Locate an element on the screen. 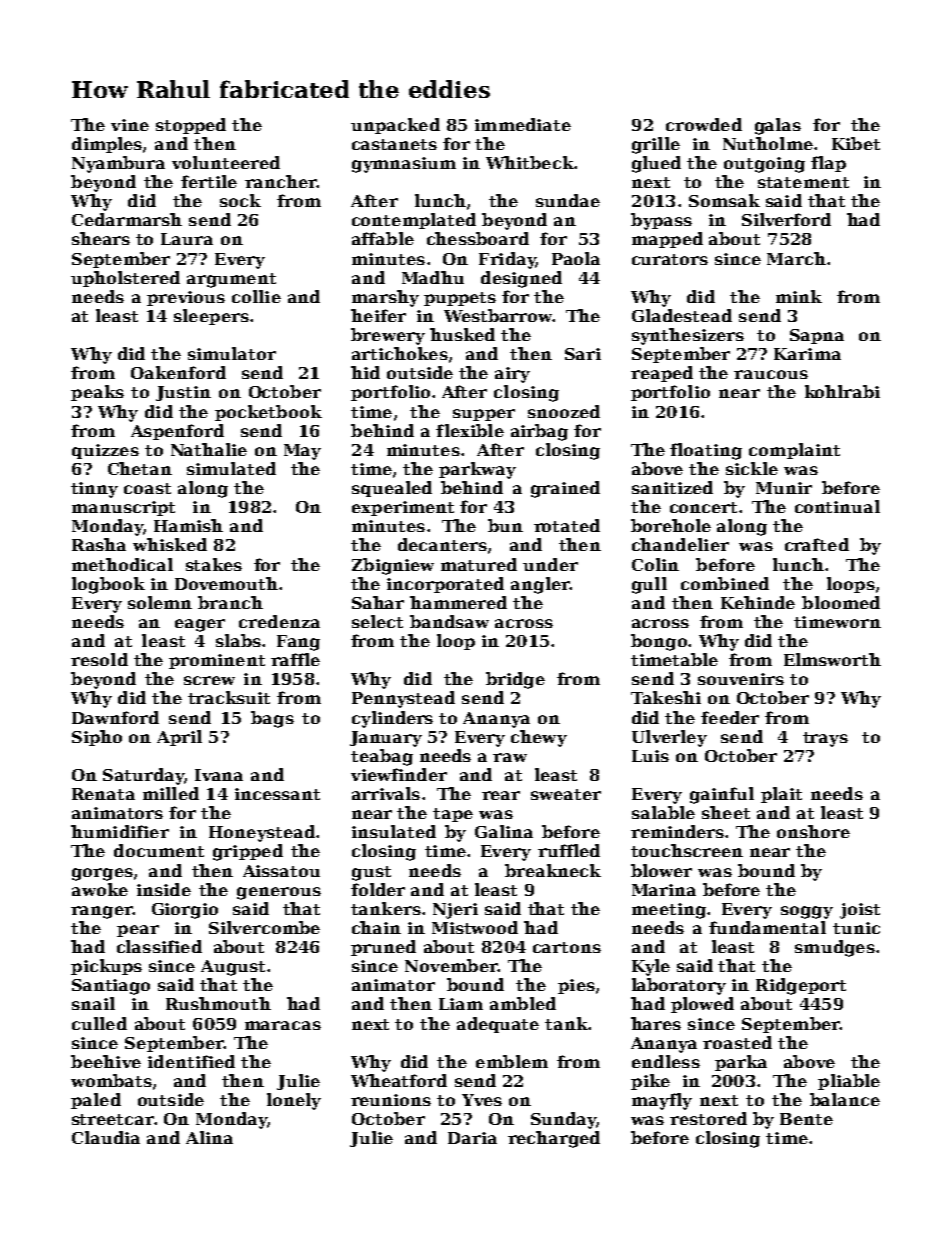 Image resolution: width=952 pixels, height=1233 pixels. upholstered is located at coordinates (125, 279).
